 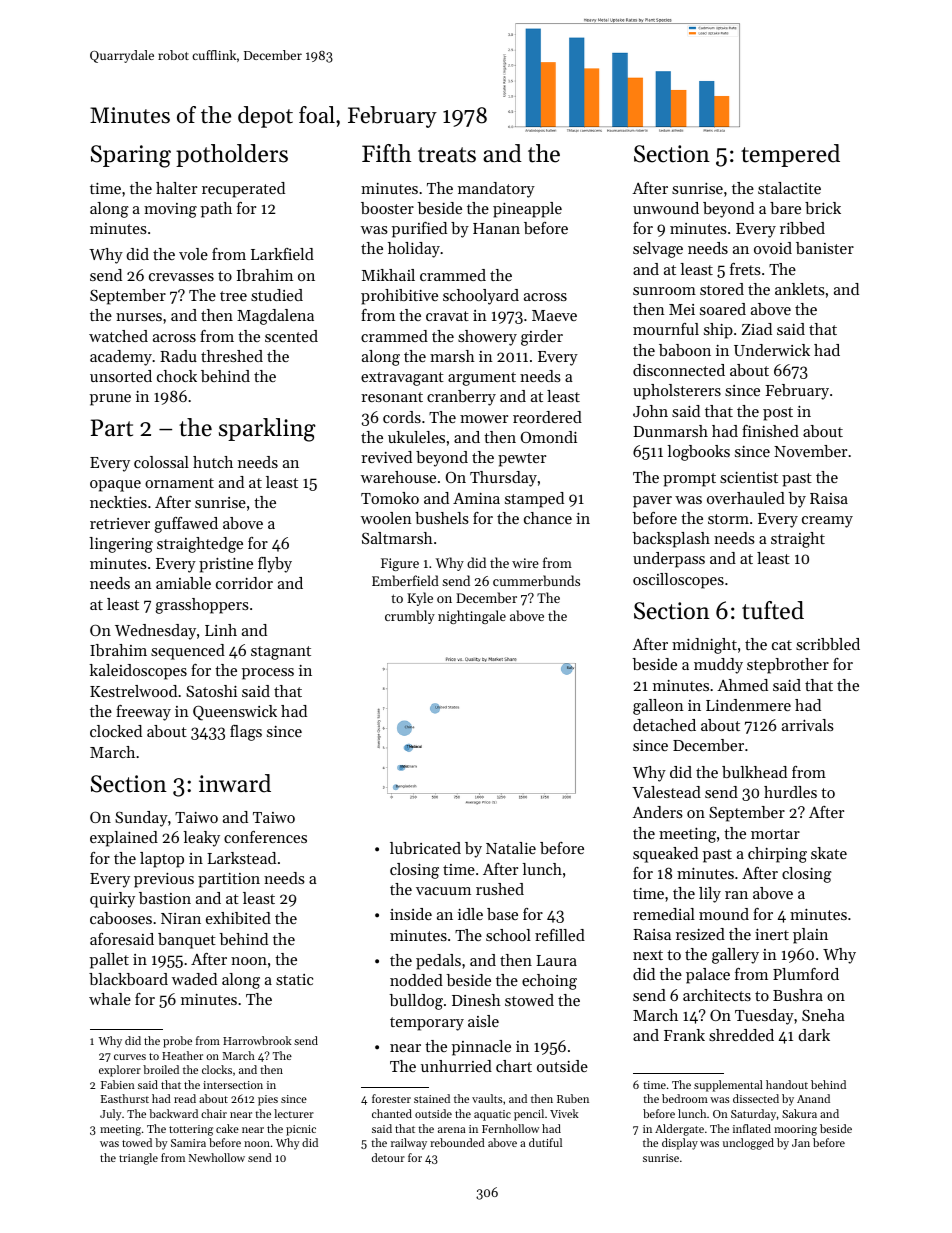 What do you see at coordinates (476, 1000) in the screenshot?
I see `Dinesh` at bounding box center [476, 1000].
